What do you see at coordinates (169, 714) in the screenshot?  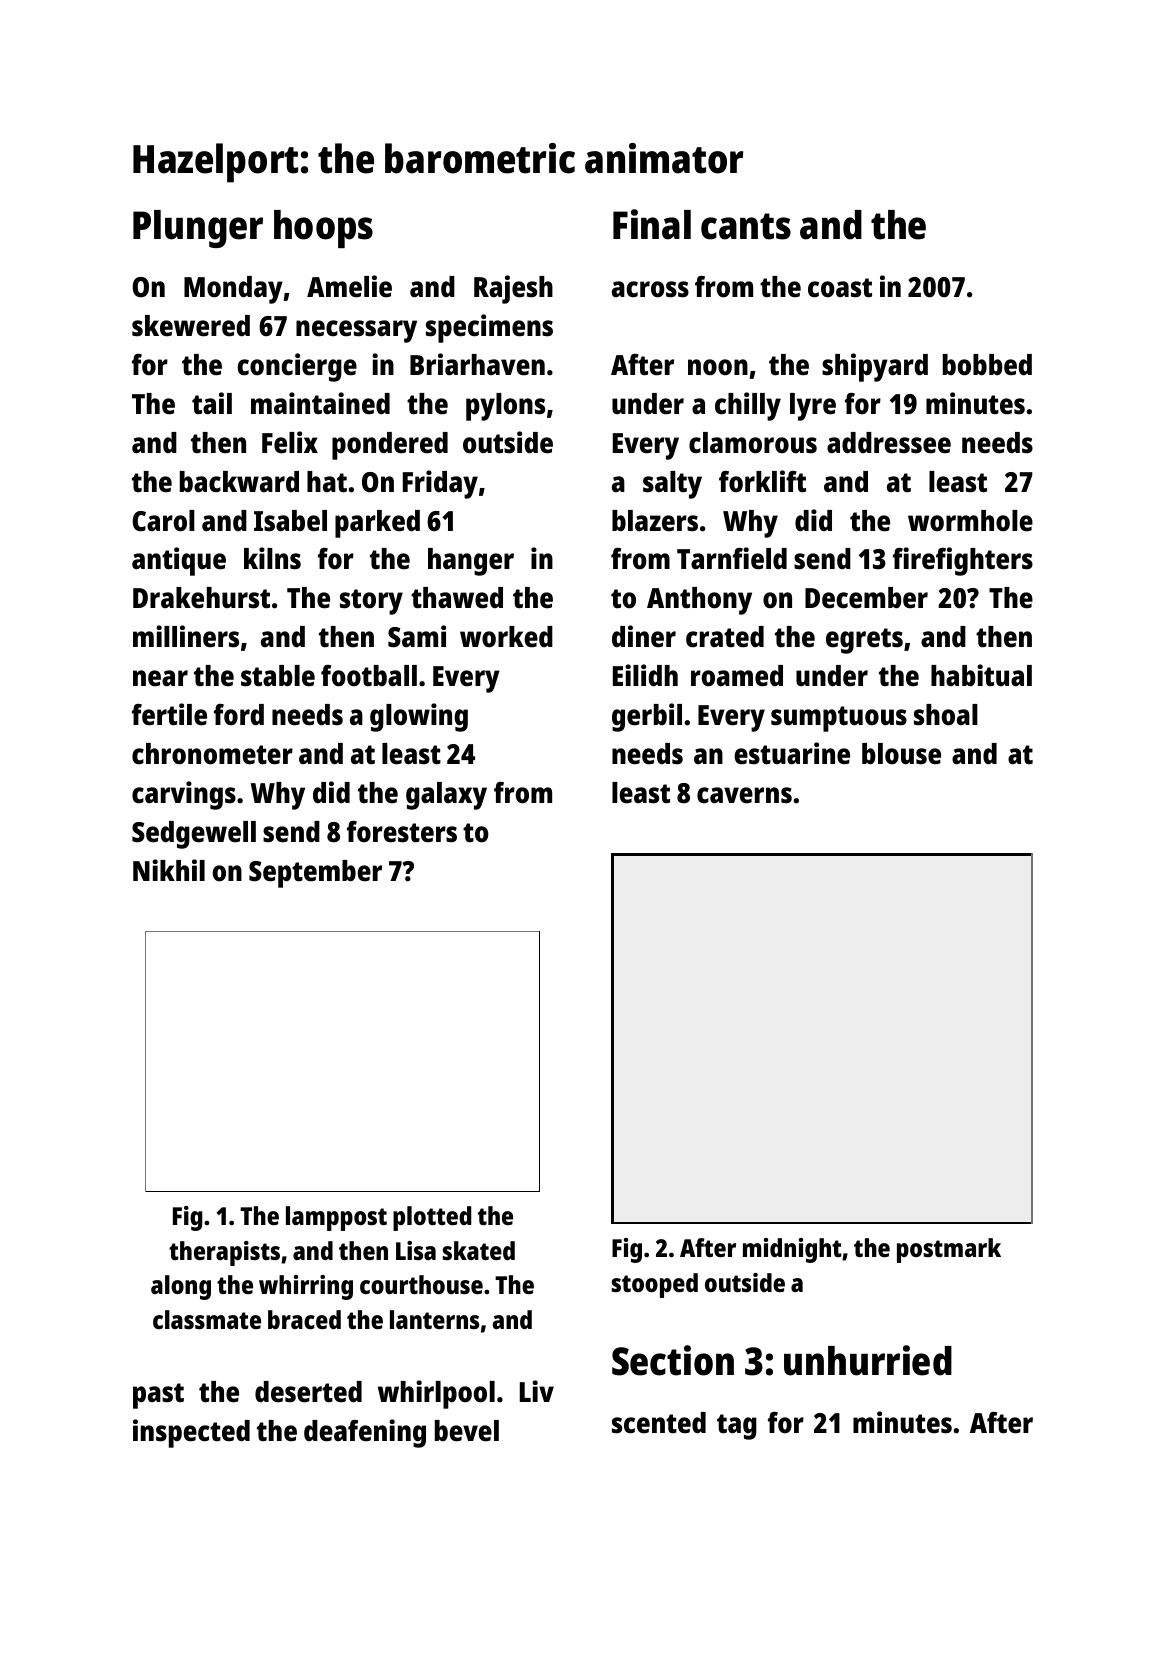 I see `fertile` at bounding box center [169, 714].
